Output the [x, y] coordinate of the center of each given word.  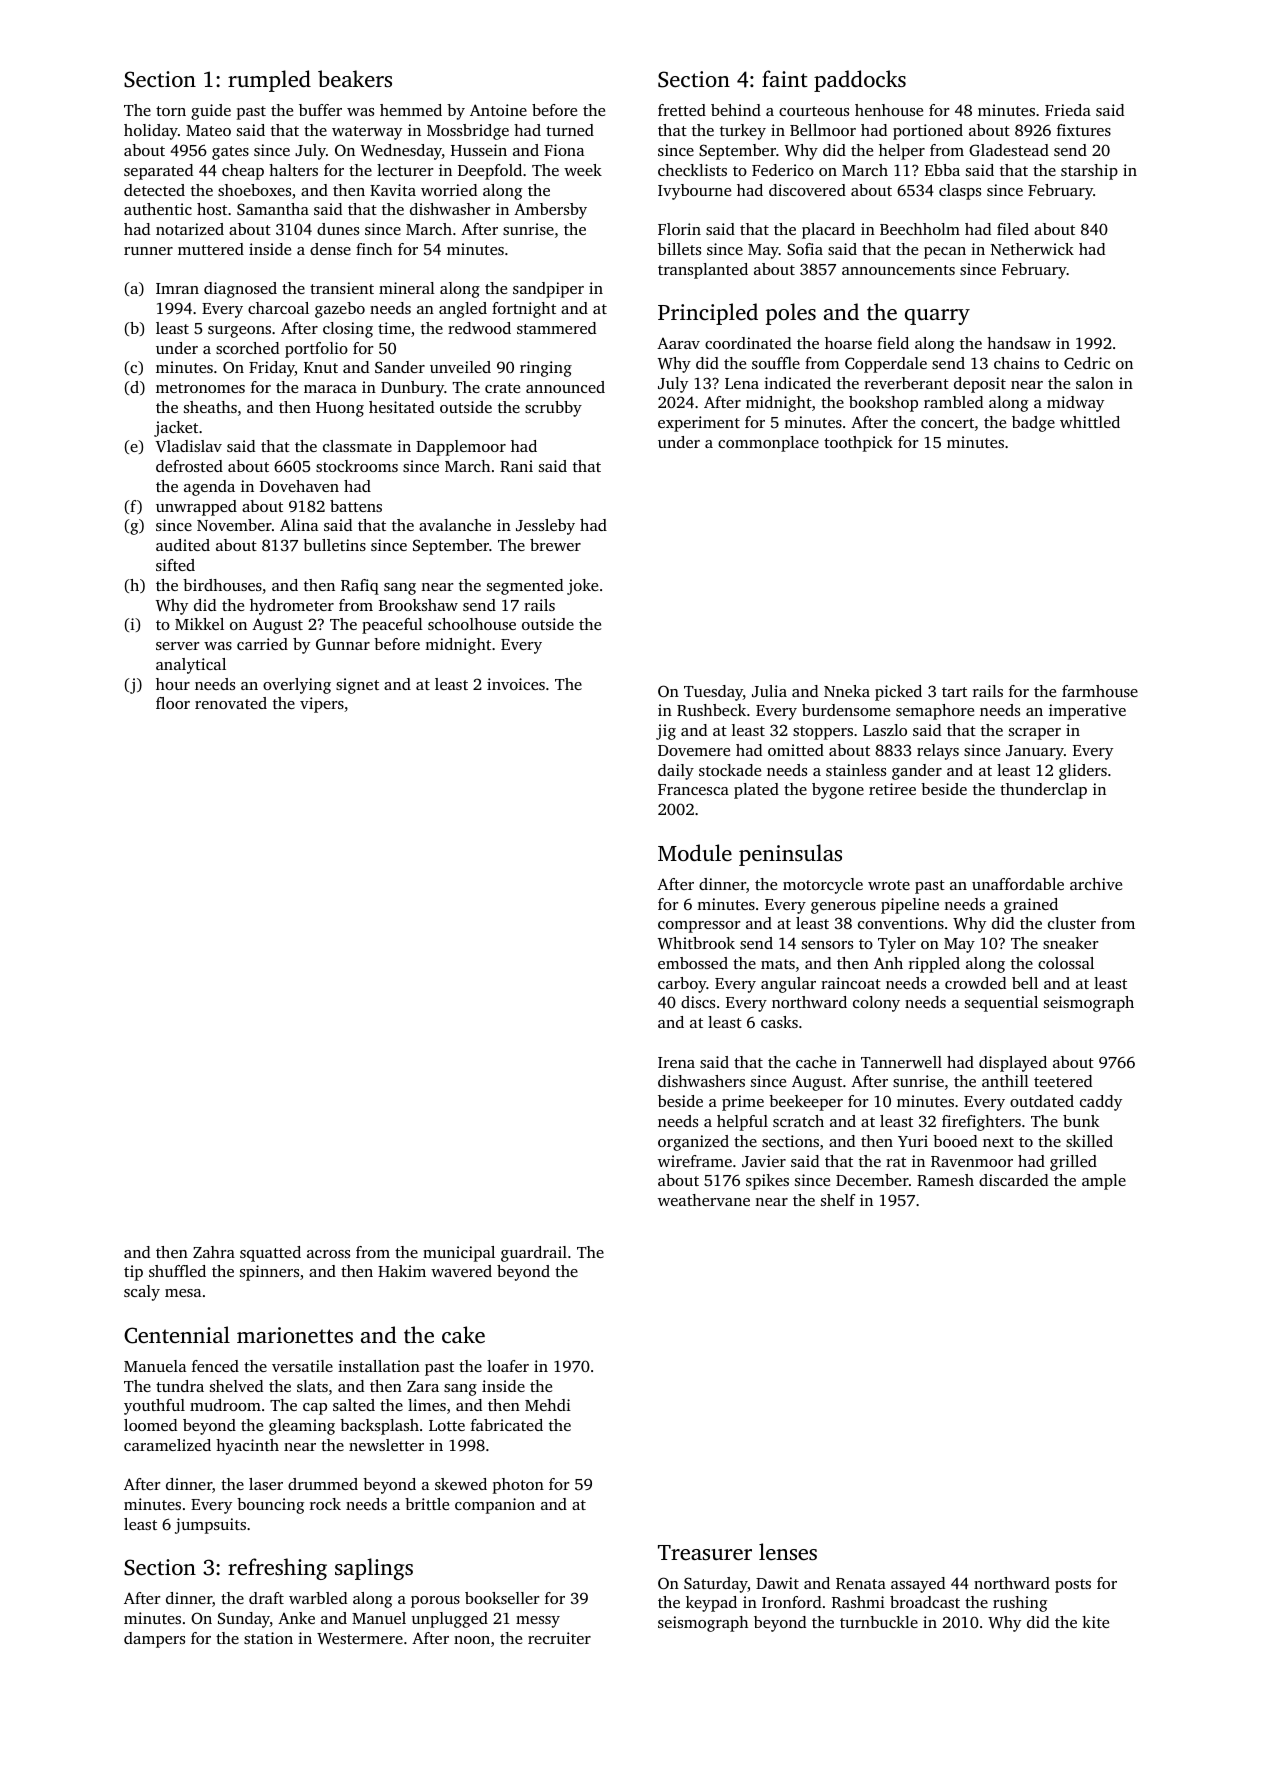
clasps [960, 192]
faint [785, 78]
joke [582, 587]
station [268, 1638]
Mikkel [199, 624]
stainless [856, 770]
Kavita [393, 190]
